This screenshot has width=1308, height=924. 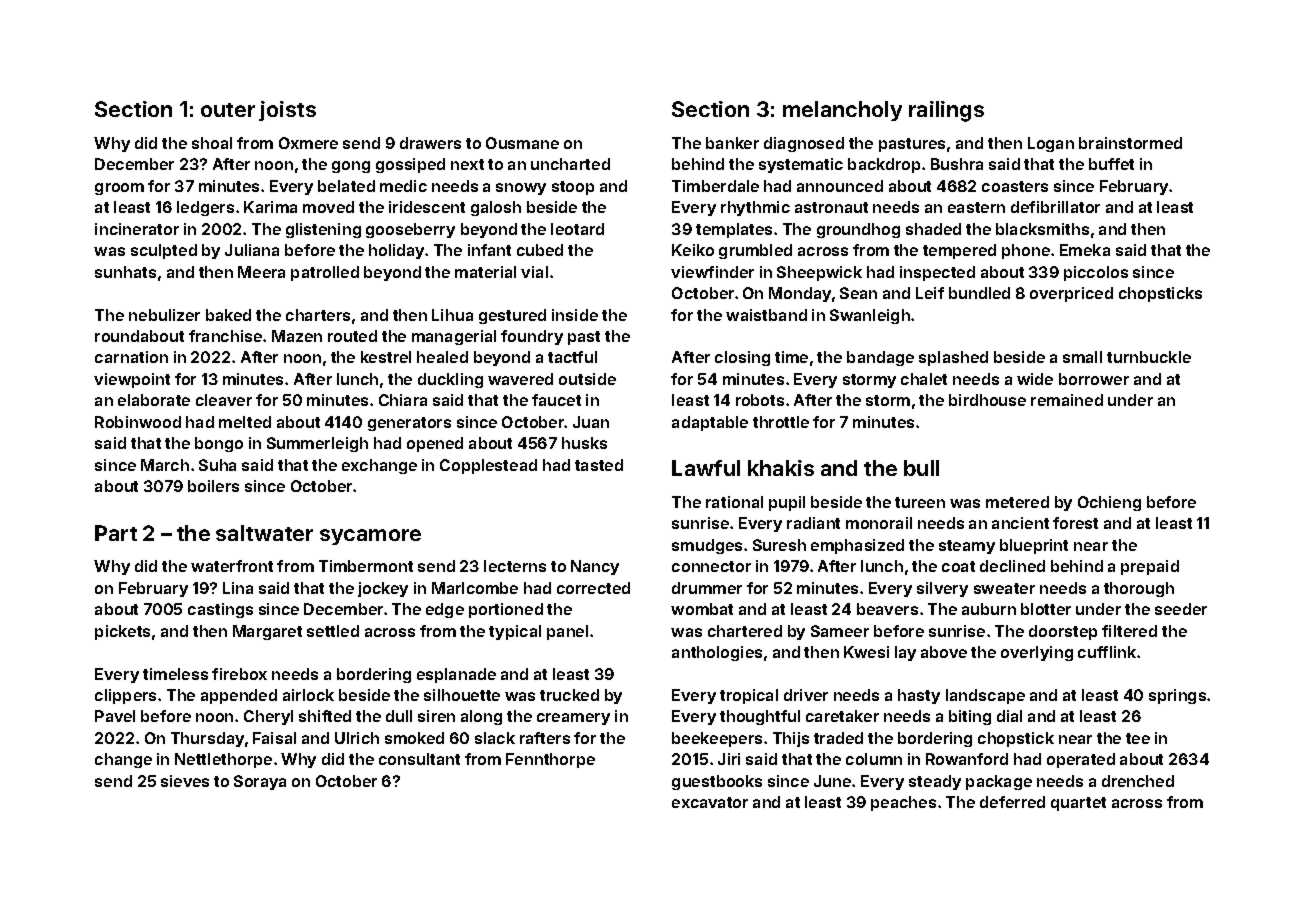 What do you see at coordinates (710, 802) in the screenshot?
I see `excavator` at bounding box center [710, 802].
